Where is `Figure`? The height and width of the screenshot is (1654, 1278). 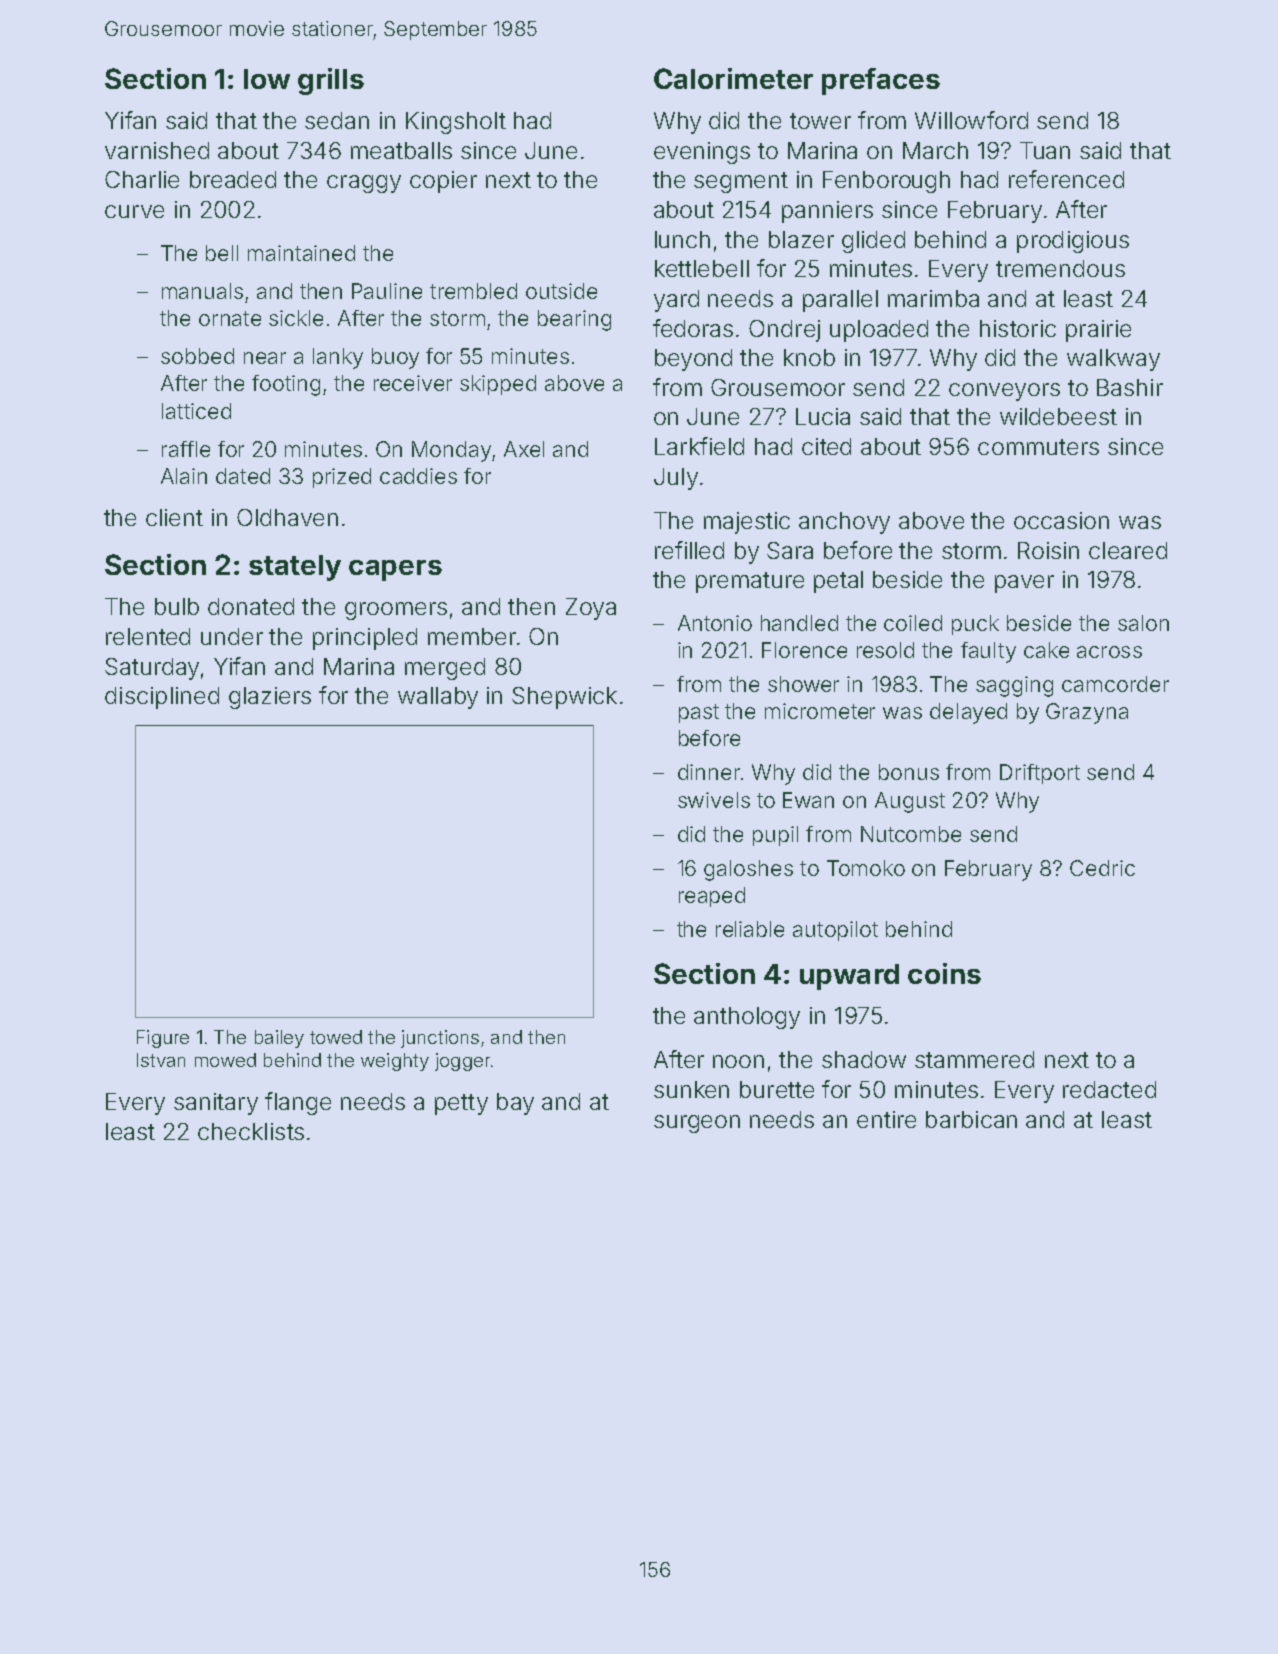
Figure is located at coordinates (163, 1039).
